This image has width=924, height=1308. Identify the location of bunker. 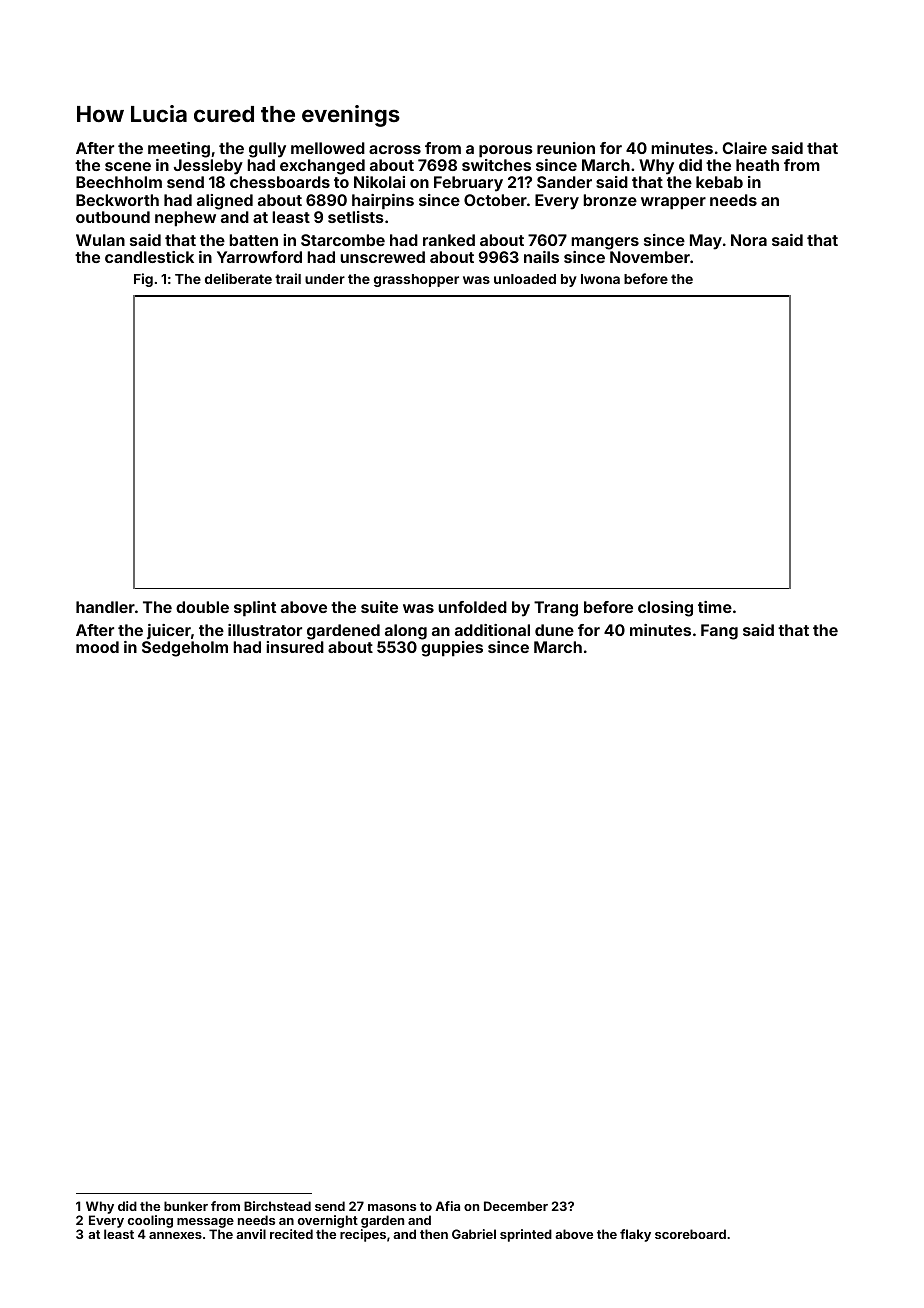
(186, 1206).
